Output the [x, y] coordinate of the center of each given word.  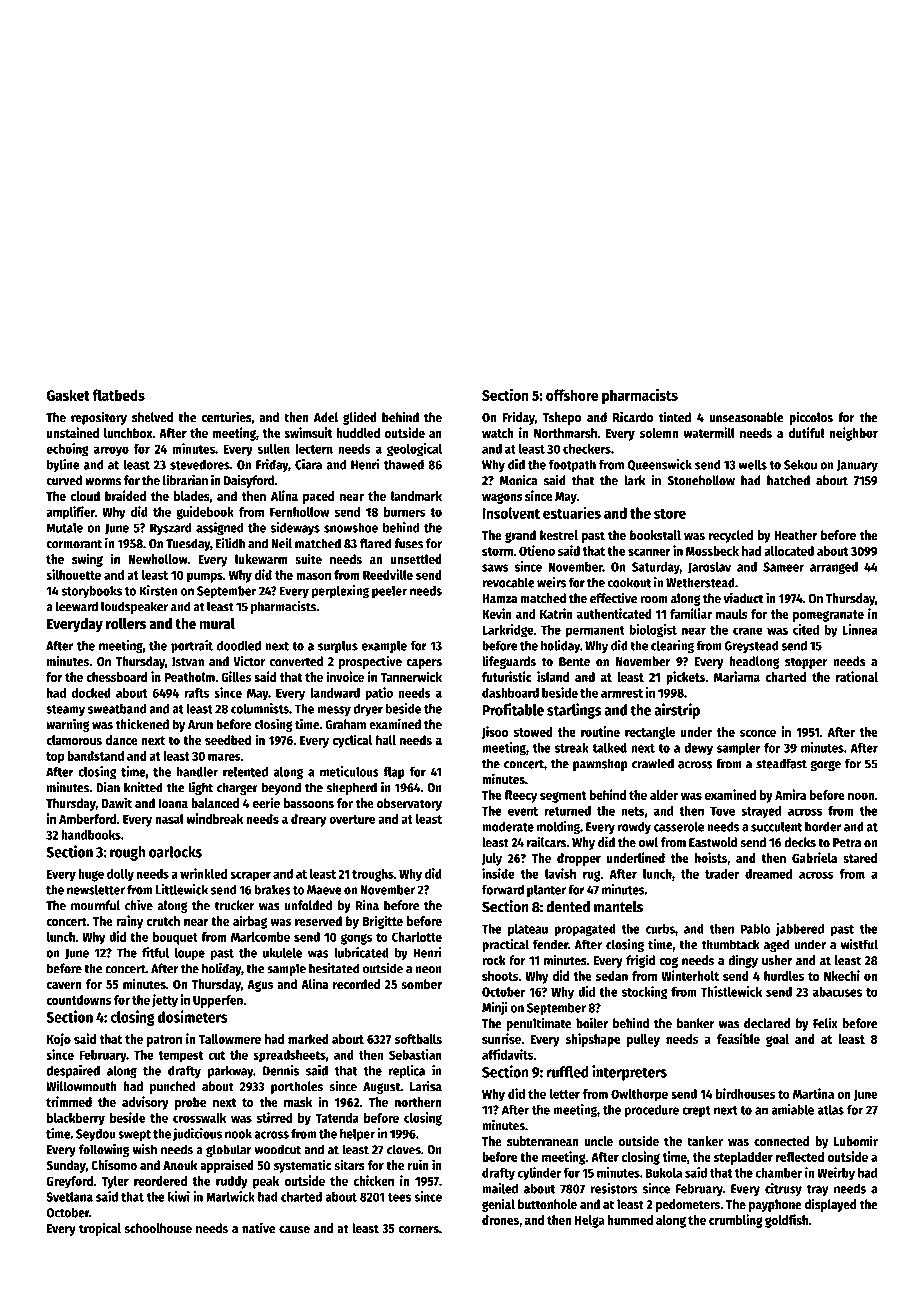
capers [424, 664]
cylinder [539, 1174]
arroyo [111, 451]
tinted [675, 417]
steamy [65, 710]
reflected [800, 1157]
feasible [738, 1038]
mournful [95, 905]
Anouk [180, 1165]
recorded [356, 984]
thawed [404, 464]
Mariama [737, 676]
